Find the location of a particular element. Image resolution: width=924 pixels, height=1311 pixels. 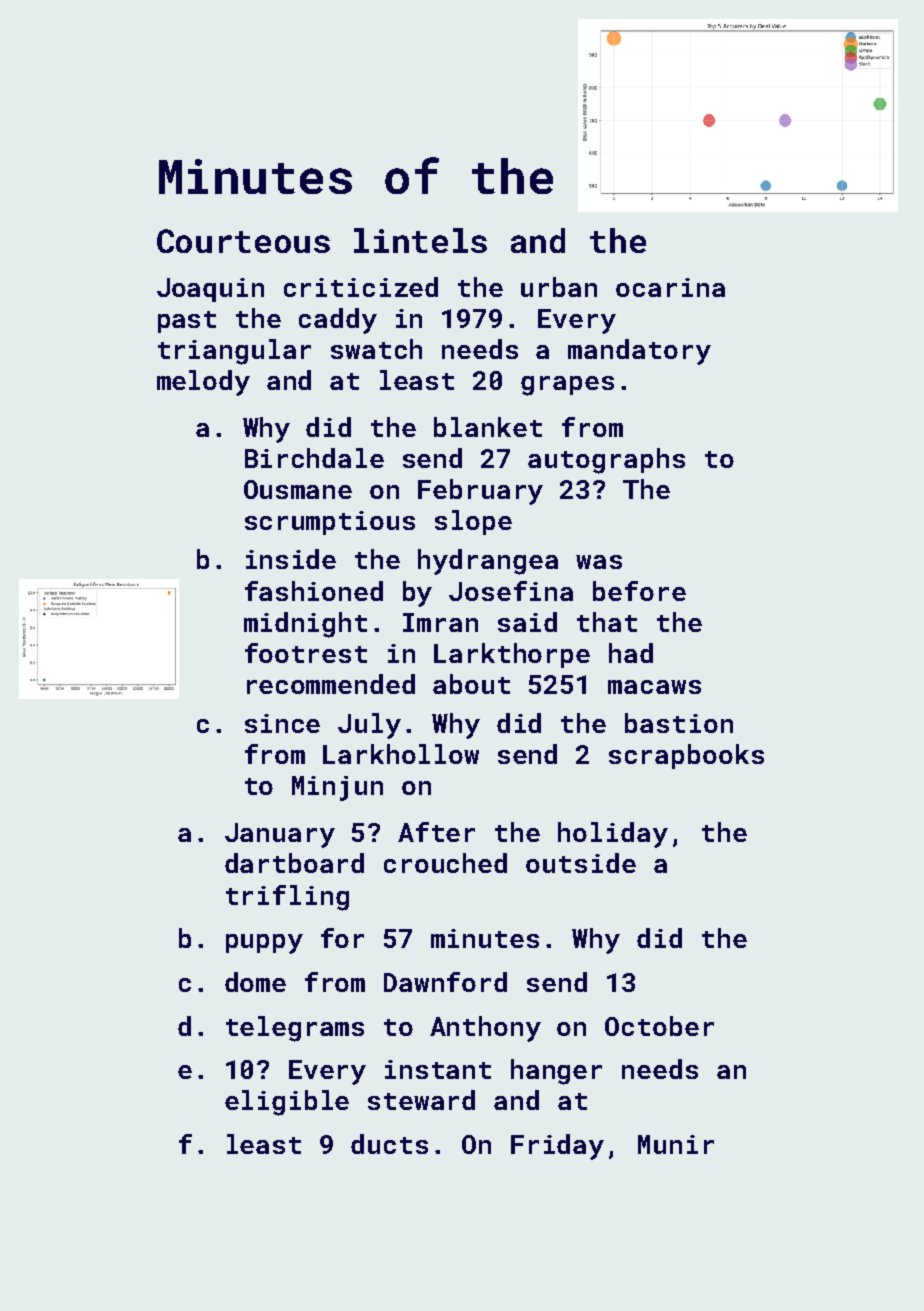

ducts is located at coordinates (389, 1144).
